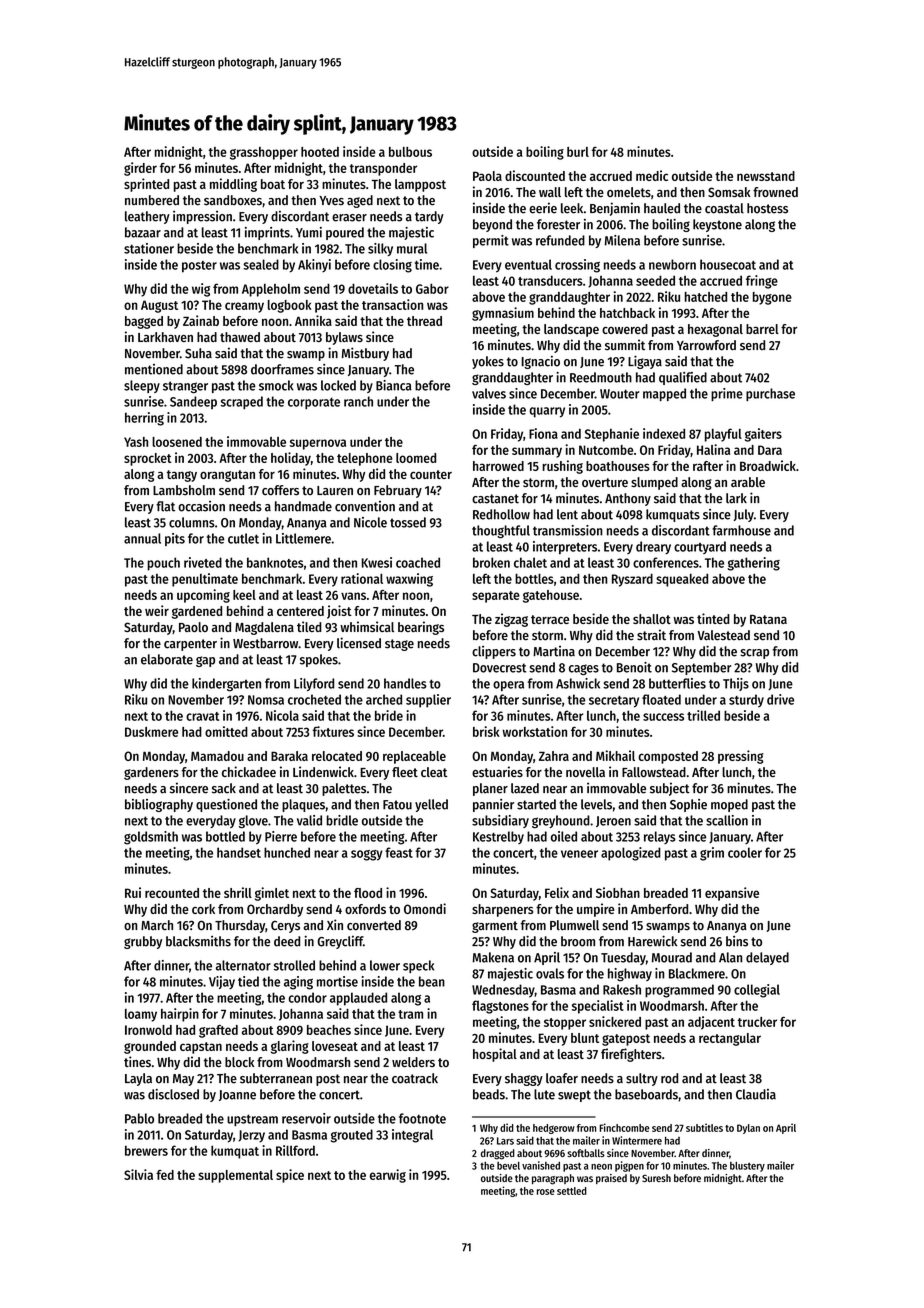 Image resolution: width=924 pixels, height=1308 pixels. I want to click on newsstand, so click(766, 176).
